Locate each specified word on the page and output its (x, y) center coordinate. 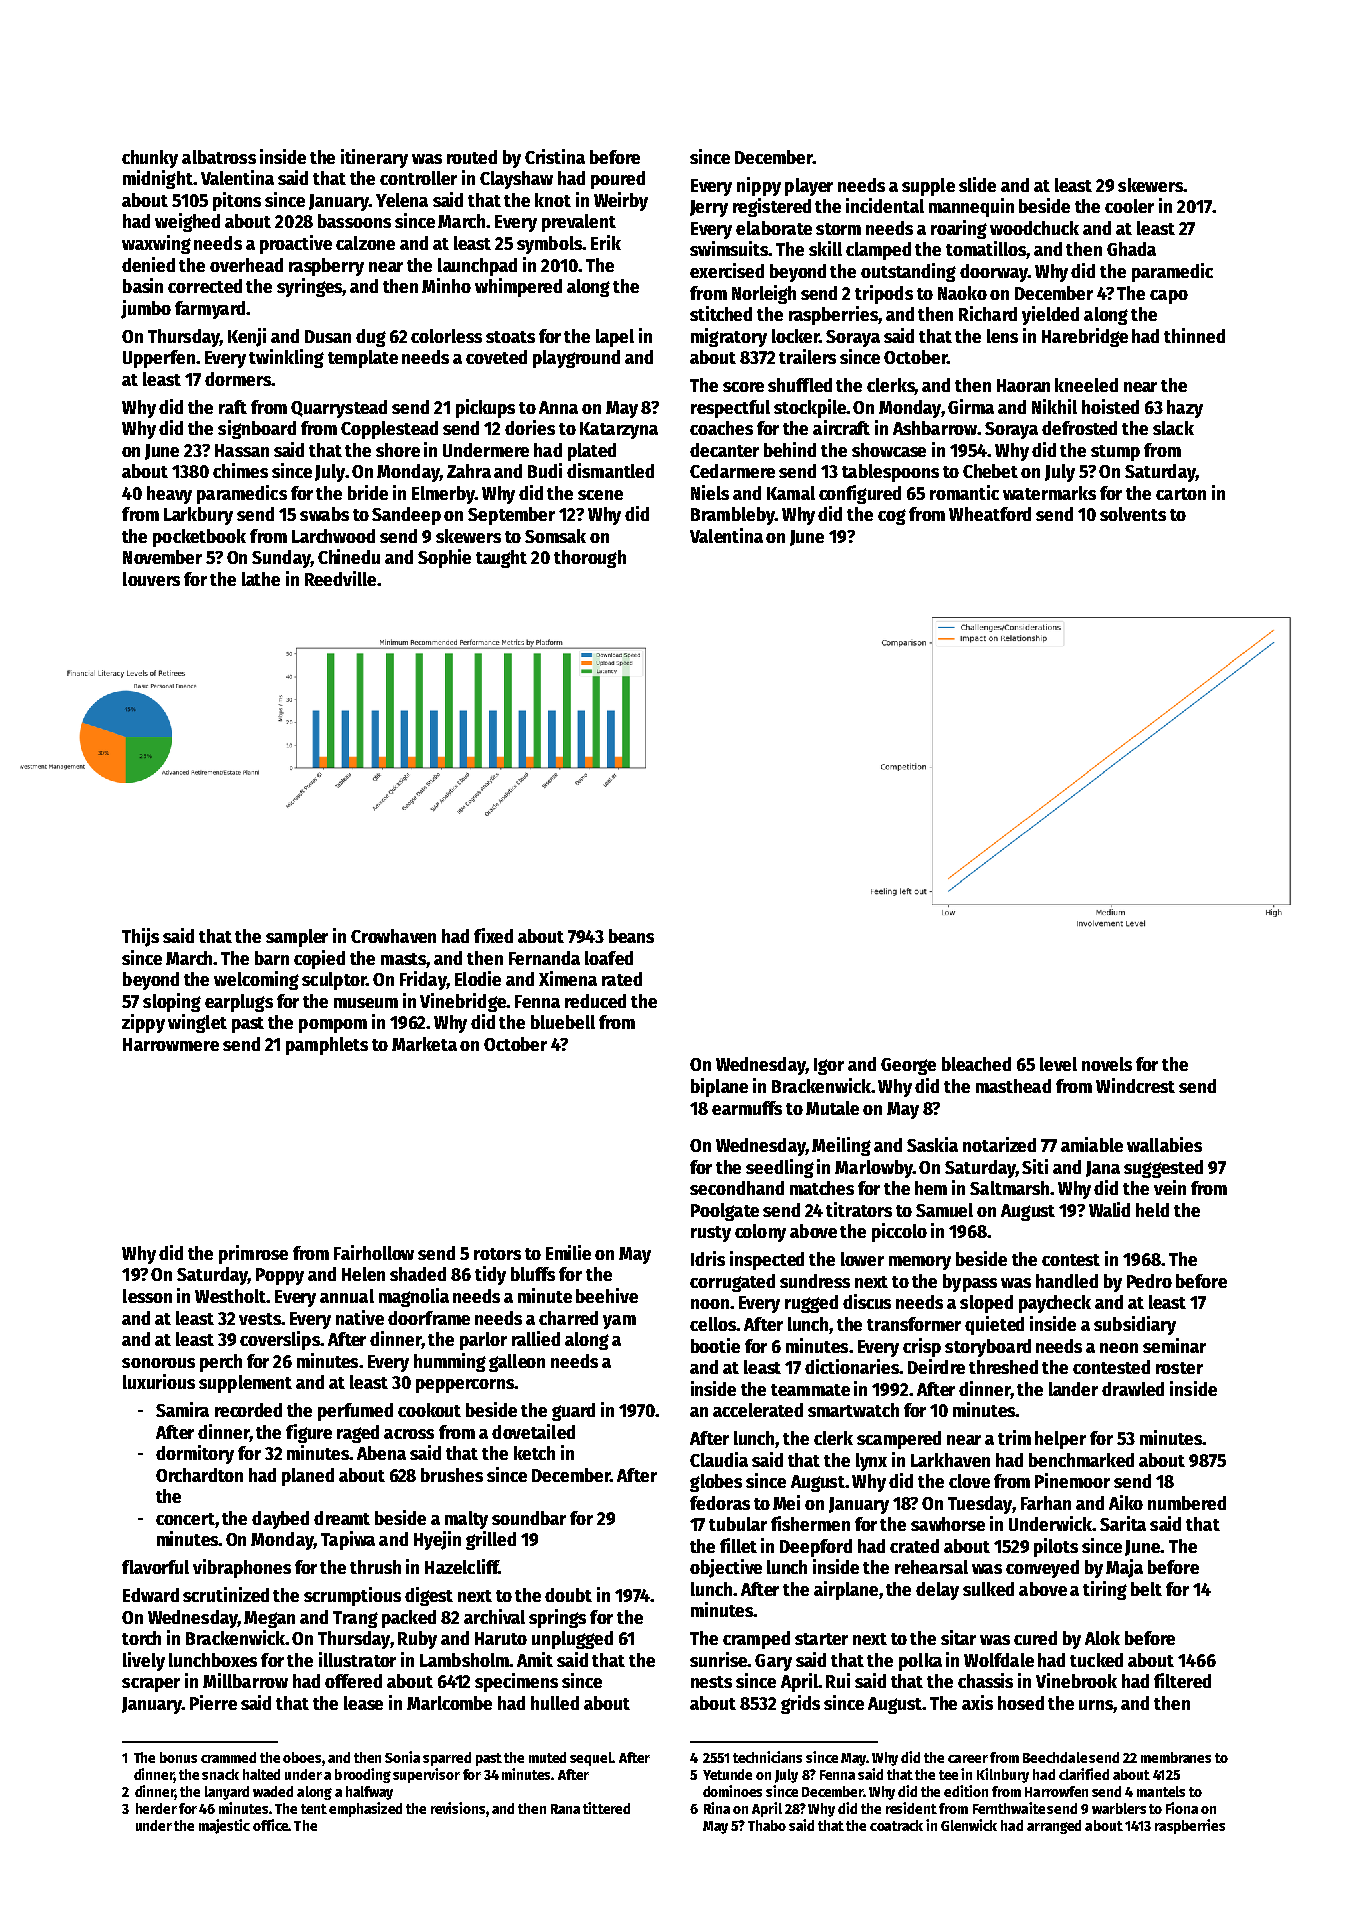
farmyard (210, 310)
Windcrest (1135, 1085)
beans (631, 936)
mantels (1161, 1791)
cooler (1129, 206)
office (270, 1825)
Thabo (767, 1825)
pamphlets (327, 1046)
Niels (710, 492)
